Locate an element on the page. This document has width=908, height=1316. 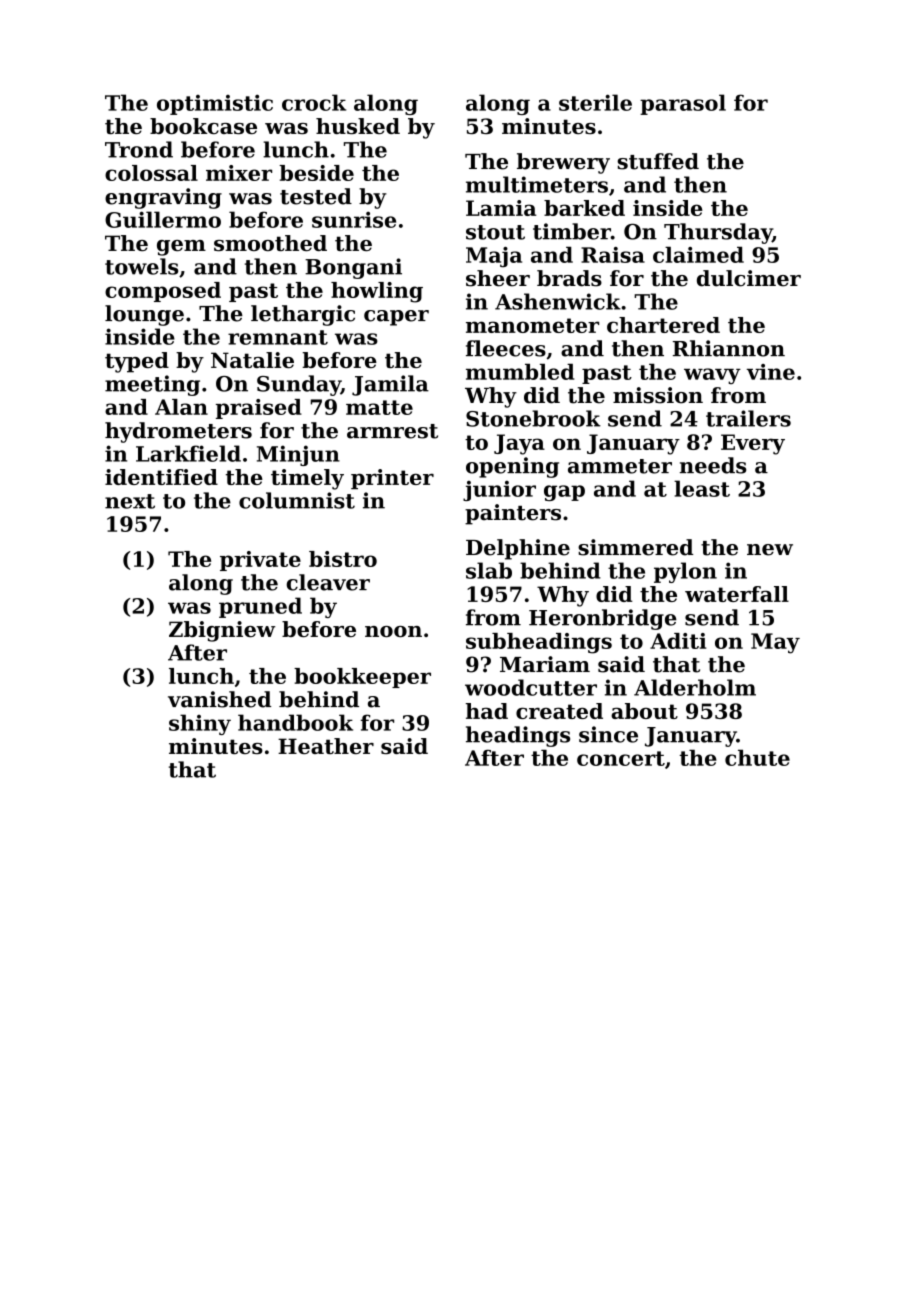
waterfall is located at coordinates (737, 594).
